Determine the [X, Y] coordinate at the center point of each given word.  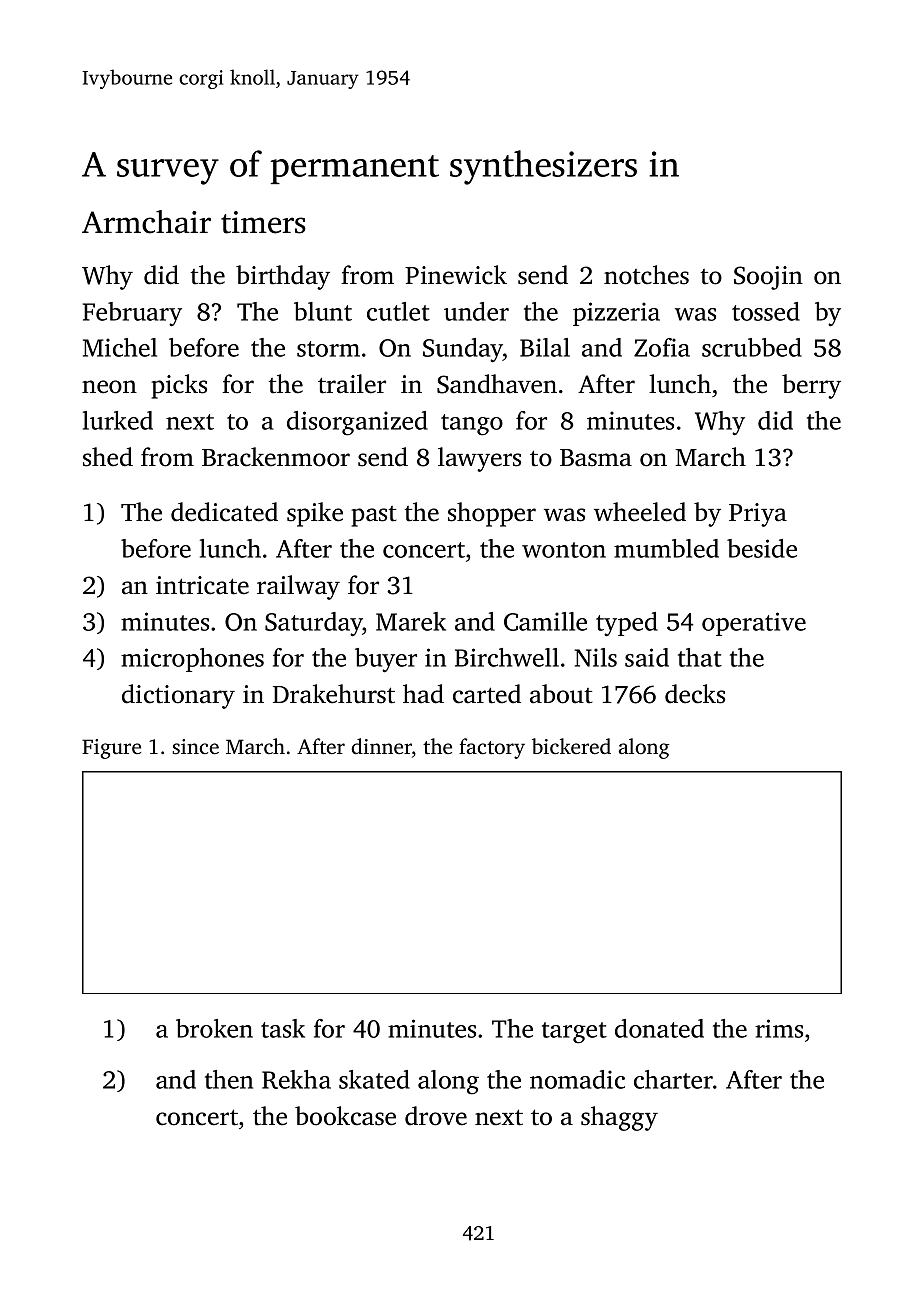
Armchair [146, 222]
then [229, 1079]
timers [263, 222]
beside [762, 548]
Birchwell [507, 657]
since [195, 747]
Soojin [768, 278]
